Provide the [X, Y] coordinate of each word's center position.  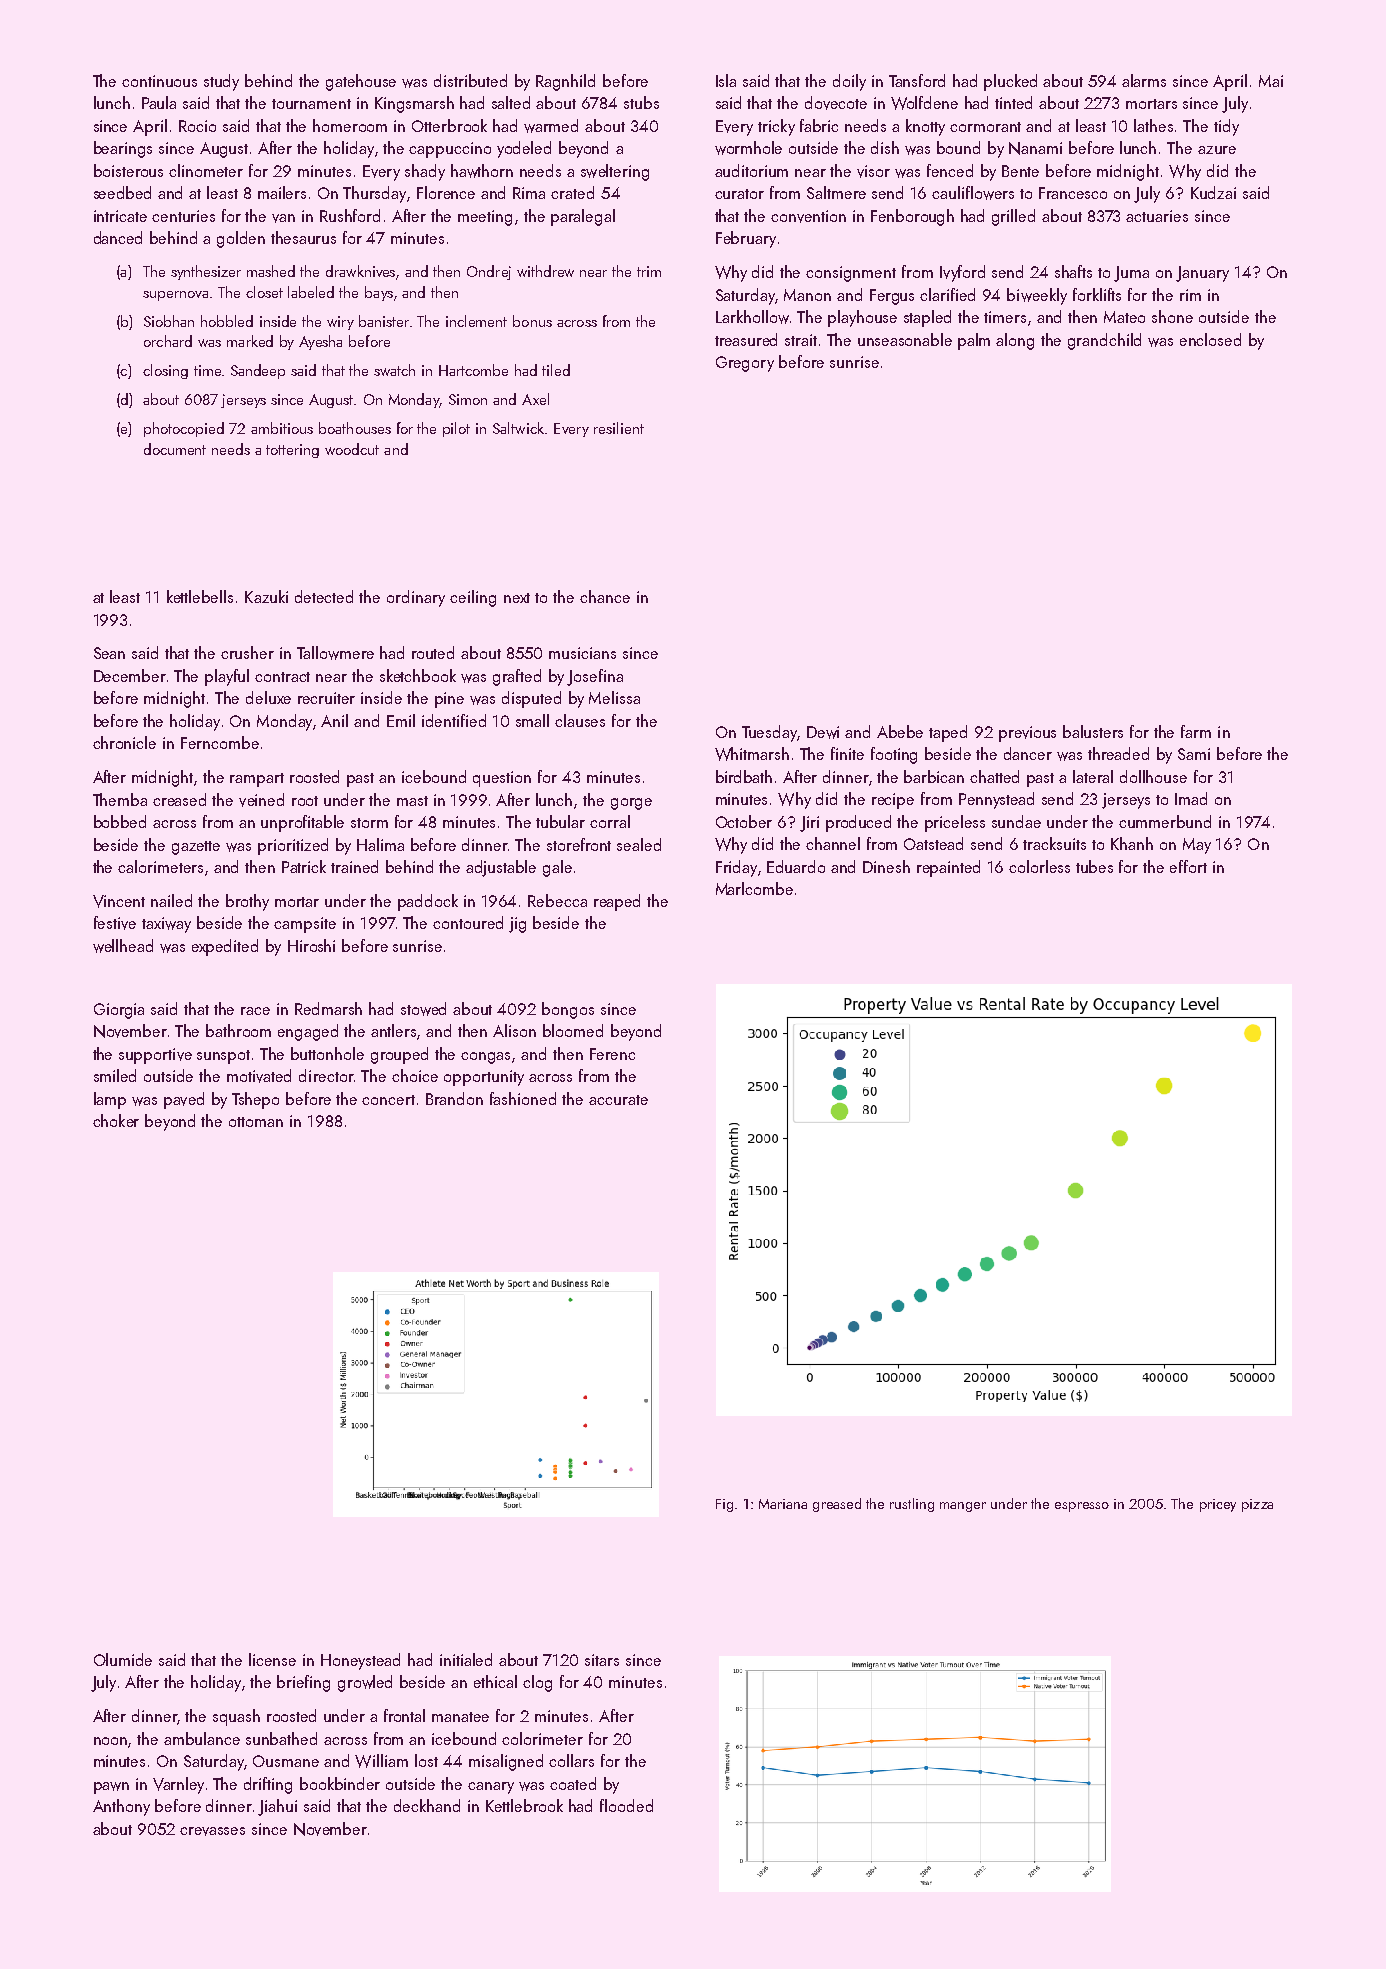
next [517, 598]
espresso [1082, 1507]
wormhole [748, 148]
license [272, 1659]
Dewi [823, 732]
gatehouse [361, 82]
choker [116, 1120]
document [175, 449]
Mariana [783, 1504]
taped [948, 733]
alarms [1144, 80]
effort [1188, 866]
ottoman [256, 1122]
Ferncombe [220, 742]
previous [1027, 734]
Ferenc [612, 1054]
